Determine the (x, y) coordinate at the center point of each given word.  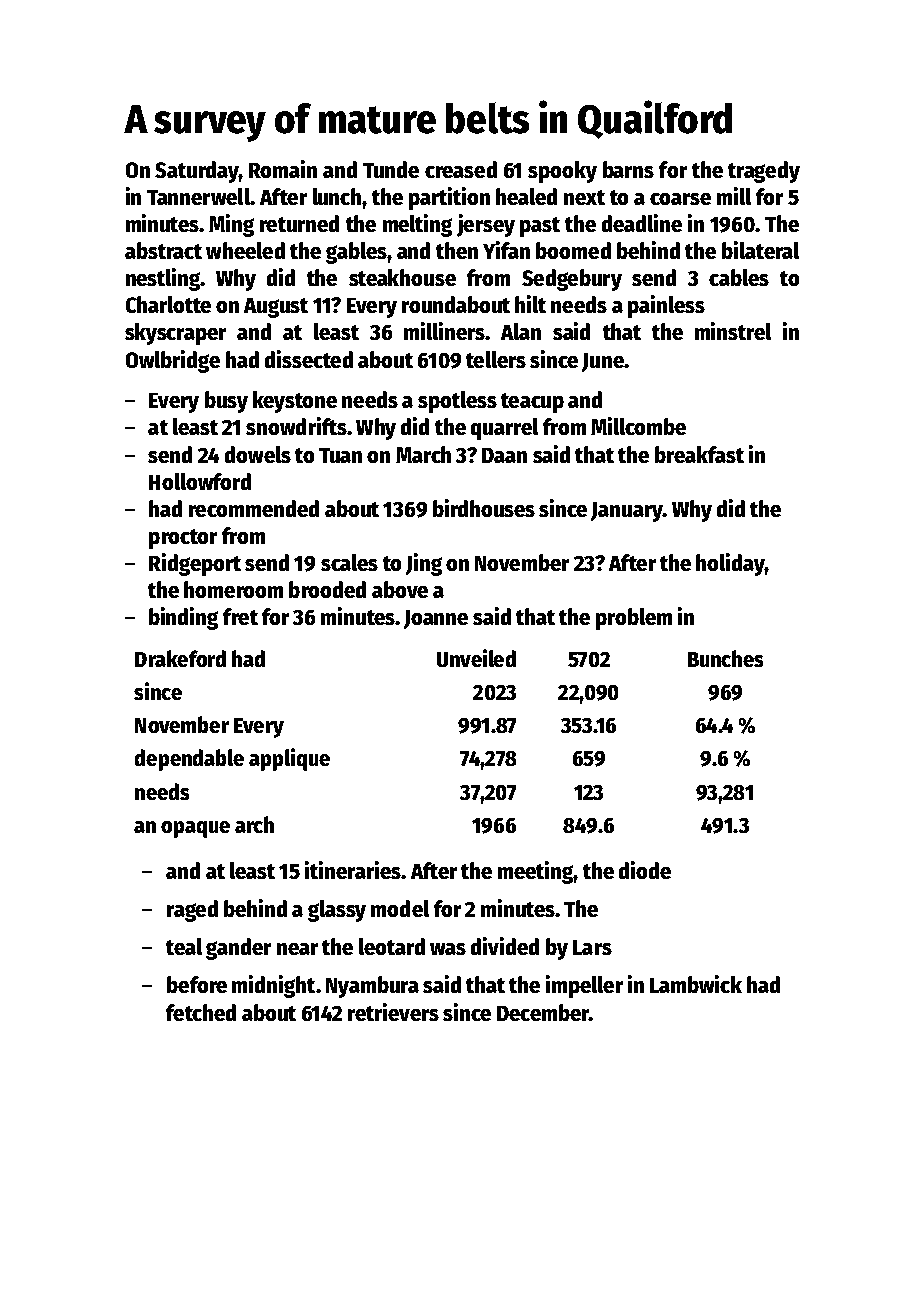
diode (645, 870)
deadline (642, 223)
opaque (195, 829)
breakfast (699, 454)
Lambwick (696, 984)
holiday (730, 564)
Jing (424, 564)
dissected (309, 359)
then (457, 250)
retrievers (393, 1012)
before (197, 984)
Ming (231, 225)
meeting (536, 872)
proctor (183, 539)
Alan (521, 331)
